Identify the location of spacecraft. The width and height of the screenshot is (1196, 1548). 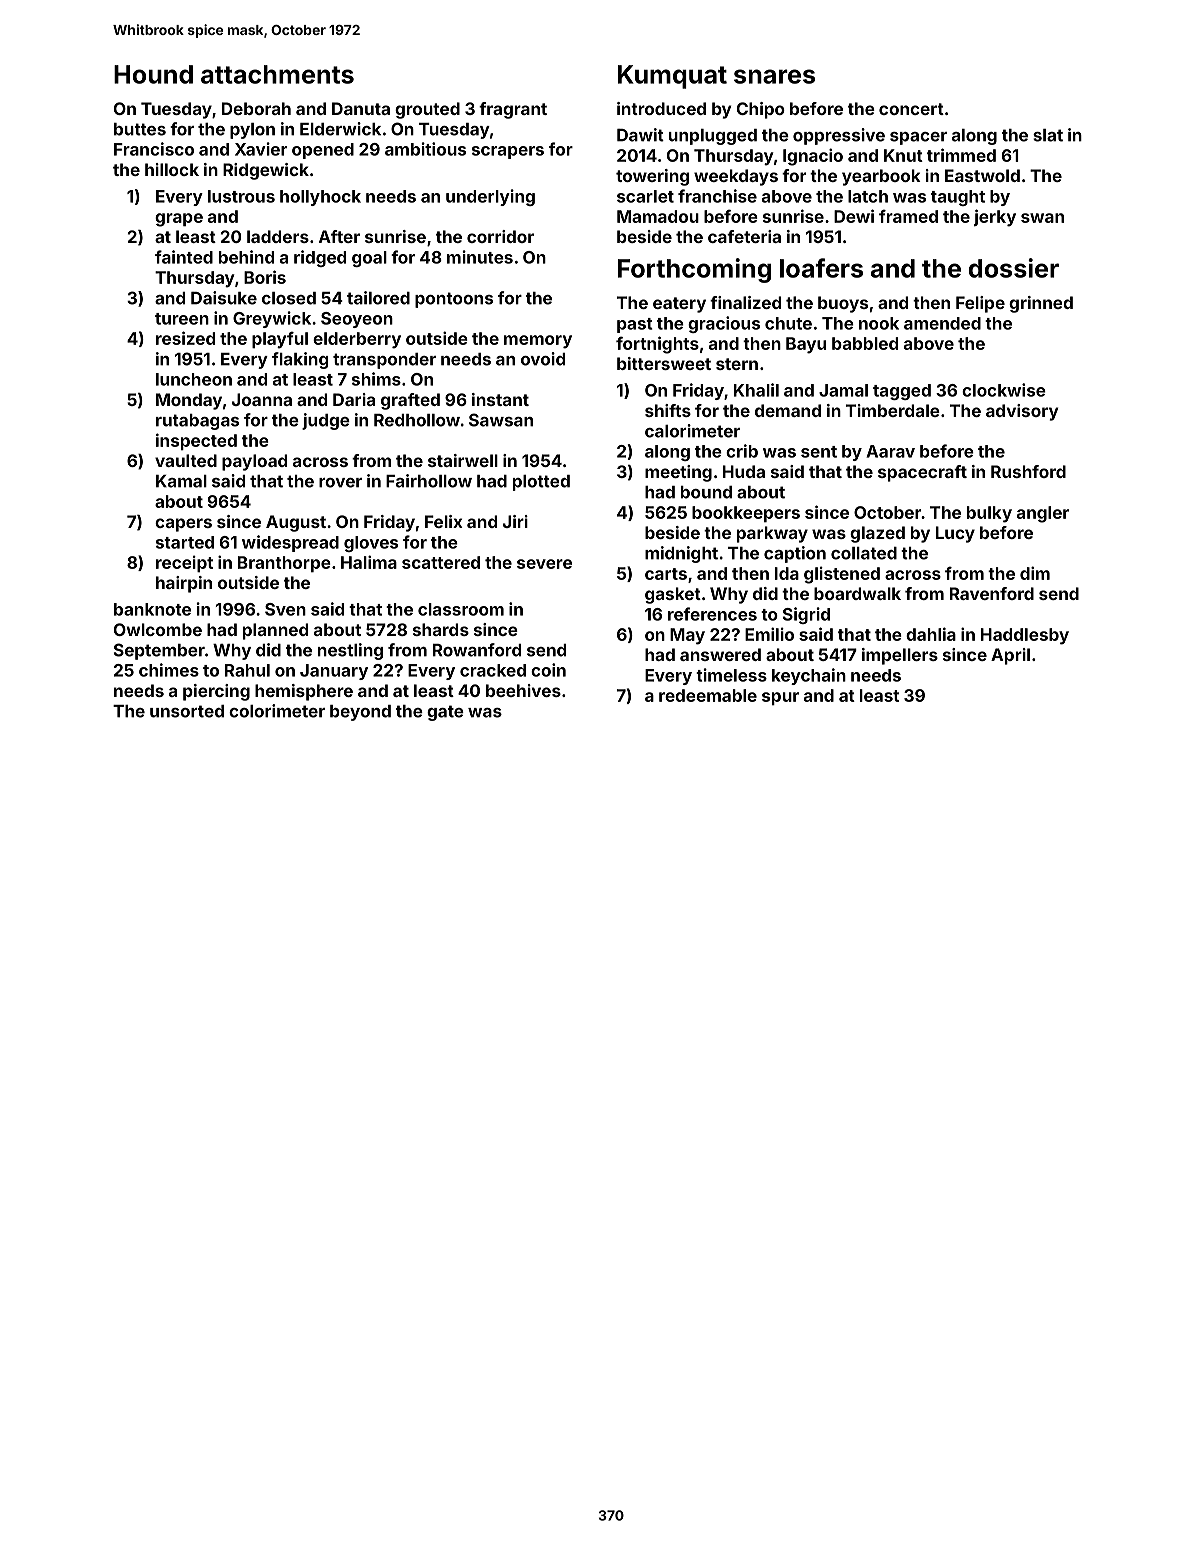
(922, 473).
